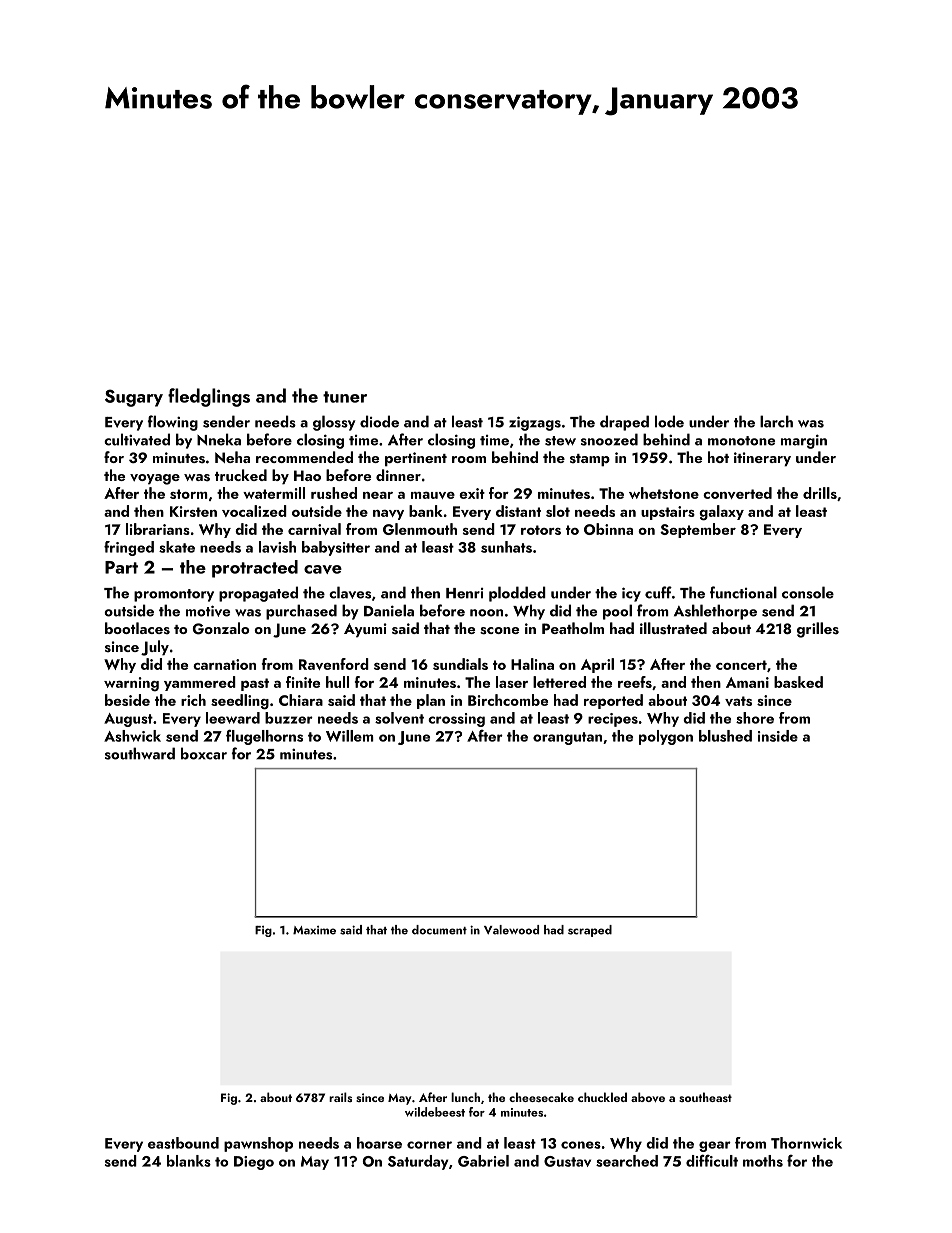 The height and width of the screenshot is (1233, 952). Describe the element at coordinates (465, 1097) in the screenshot. I see `lunch` at that location.
